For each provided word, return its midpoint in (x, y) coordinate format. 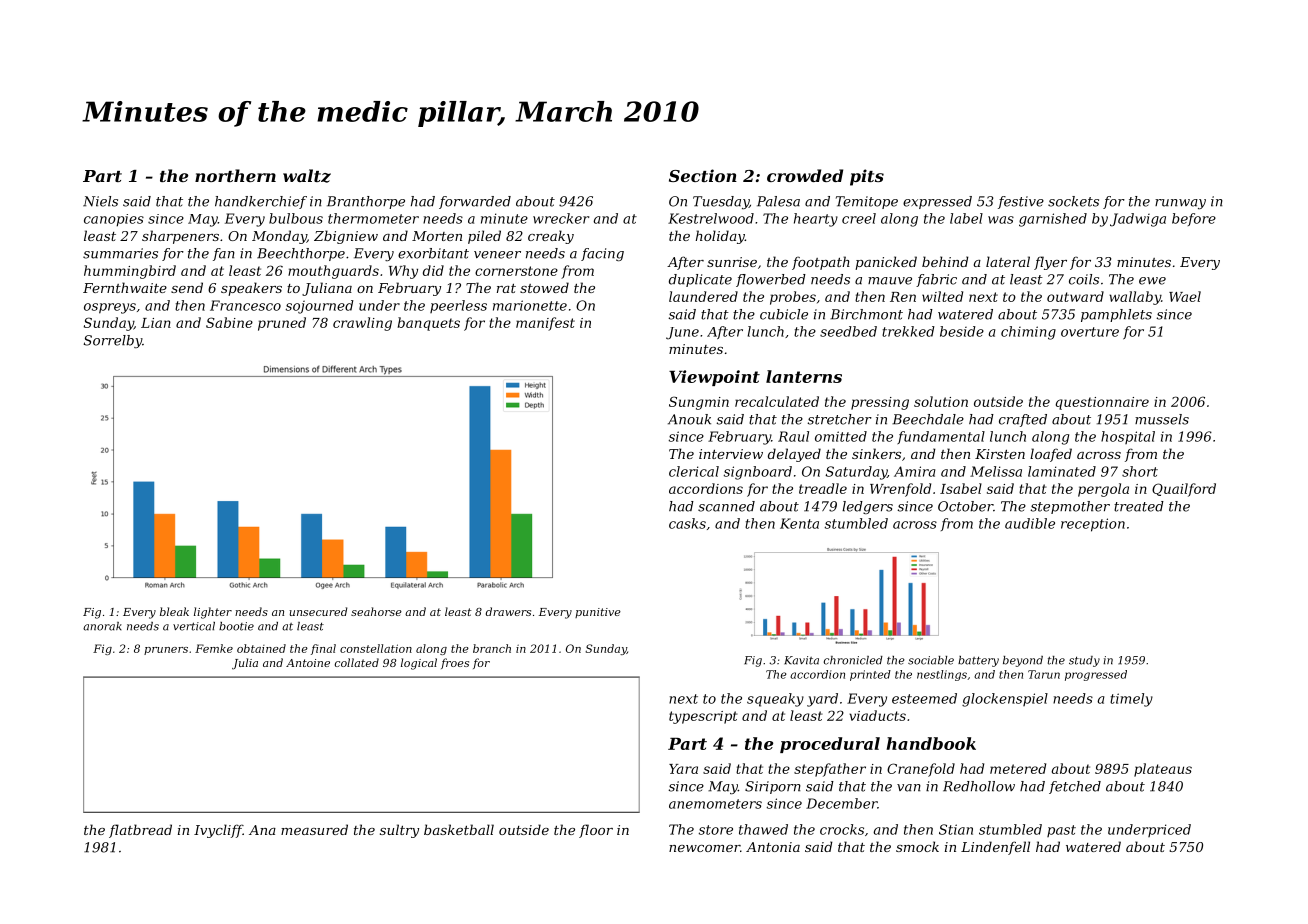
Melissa (996, 471)
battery (978, 661)
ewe (1152, 281)
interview (731, 454)
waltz (307, 176)
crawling (362, 324)
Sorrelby (113, 341)
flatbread (140, 831)
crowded (805, 175)
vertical (194, 626)
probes (793, 298)
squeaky (775, 700)
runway (1180, 204)
